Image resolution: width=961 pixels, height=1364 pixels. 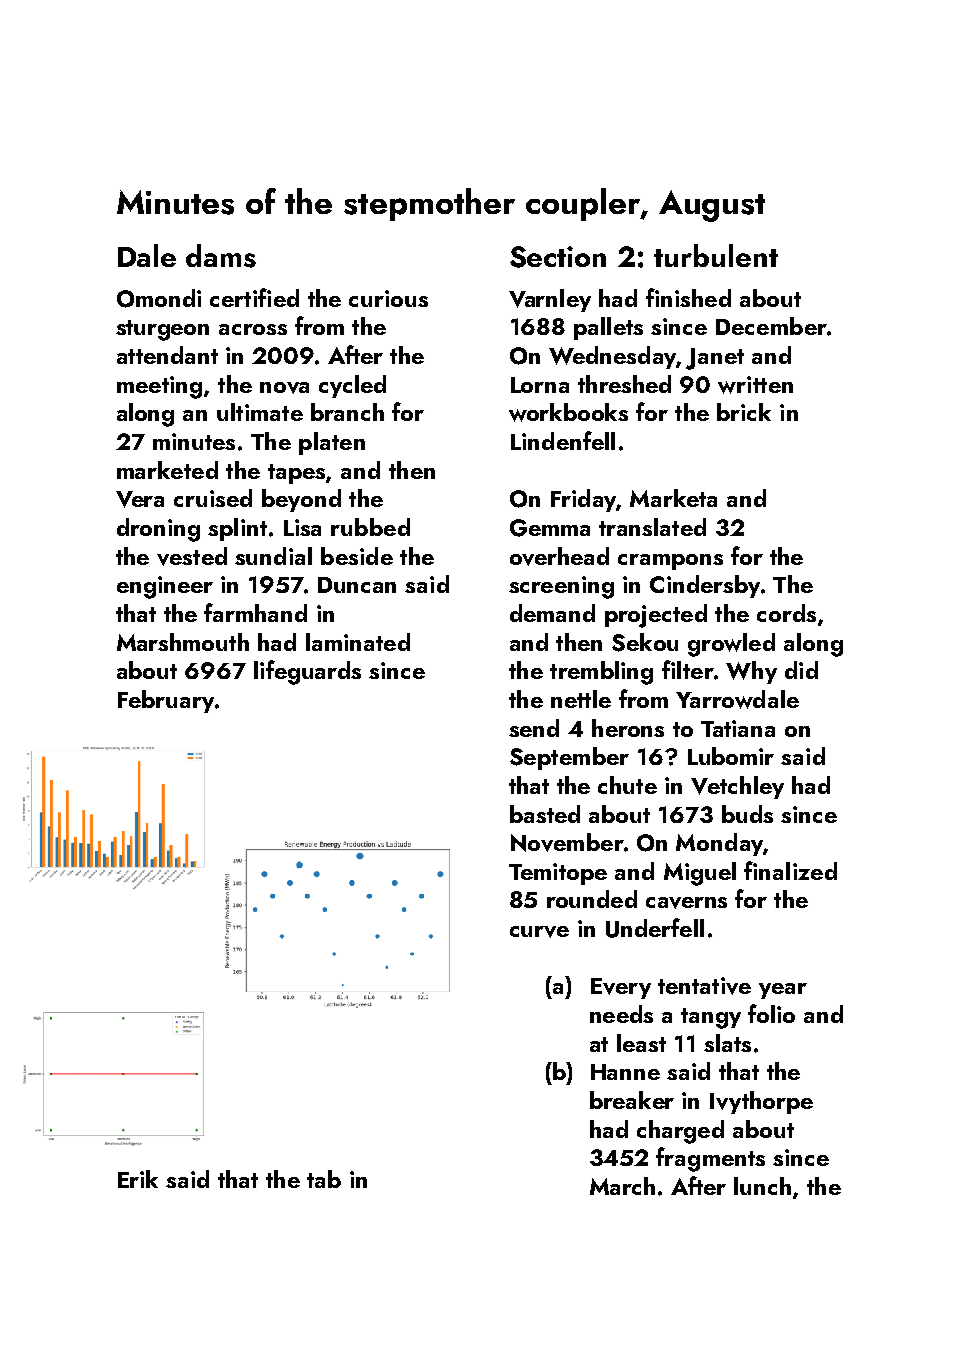 What do you see at coordinates (183, 642) in the screenshot?
I see `Marshmouth` at bounding box center [183, 642].
